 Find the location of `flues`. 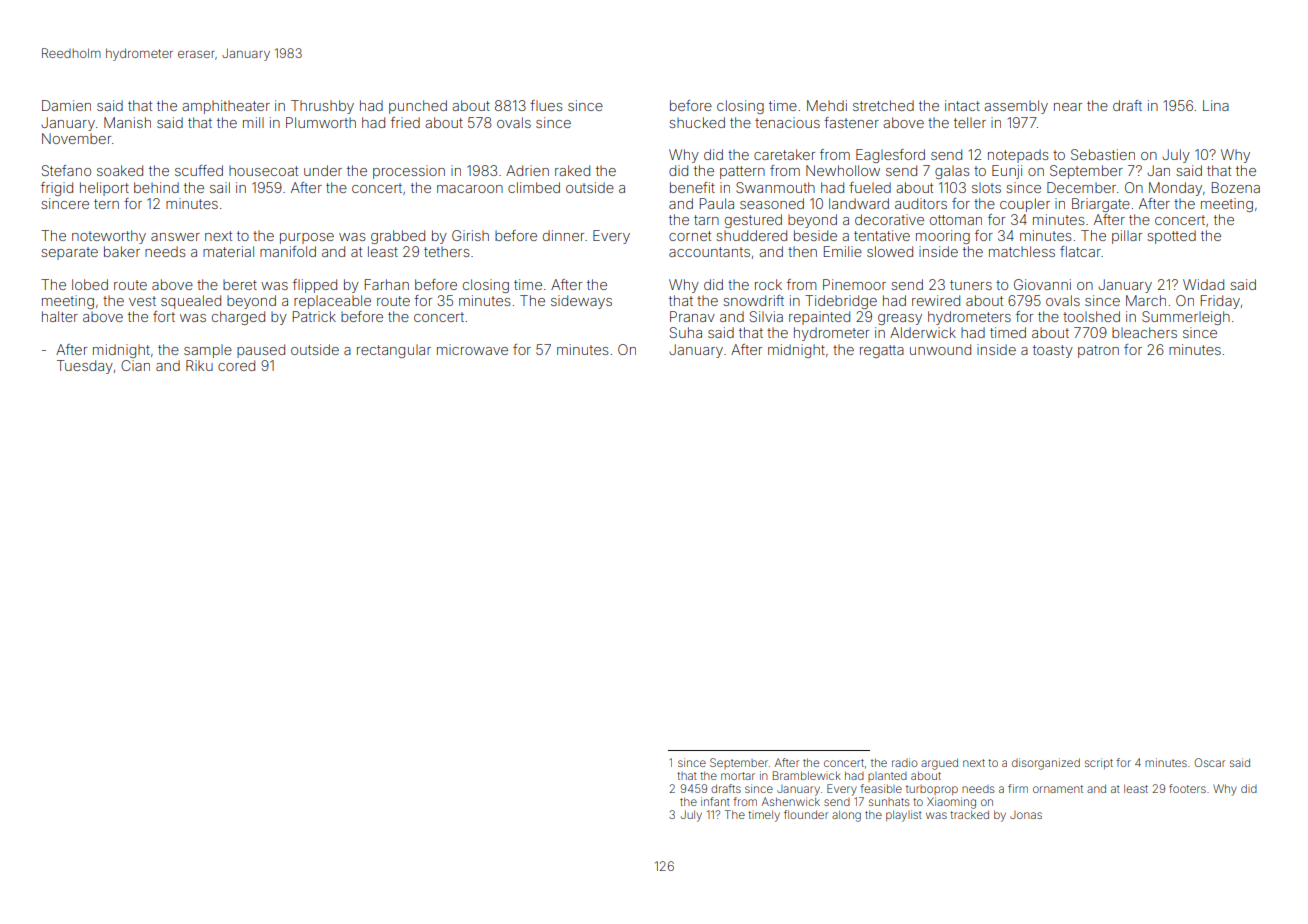

flues is located at coordinates (546, 105).
